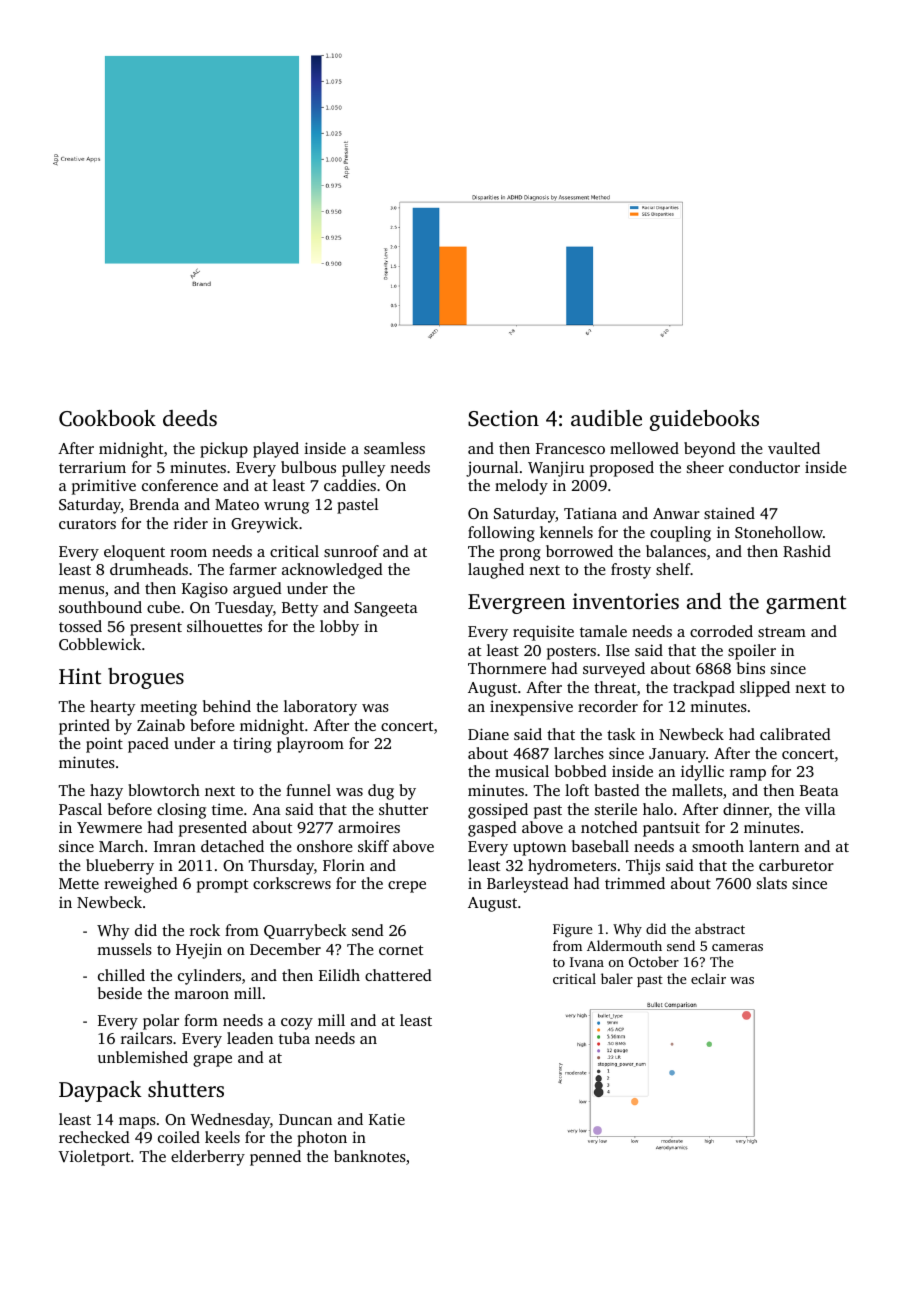 This screenshot has width=908, height=1316. I want to click on vaulted, so click(794, 448).
